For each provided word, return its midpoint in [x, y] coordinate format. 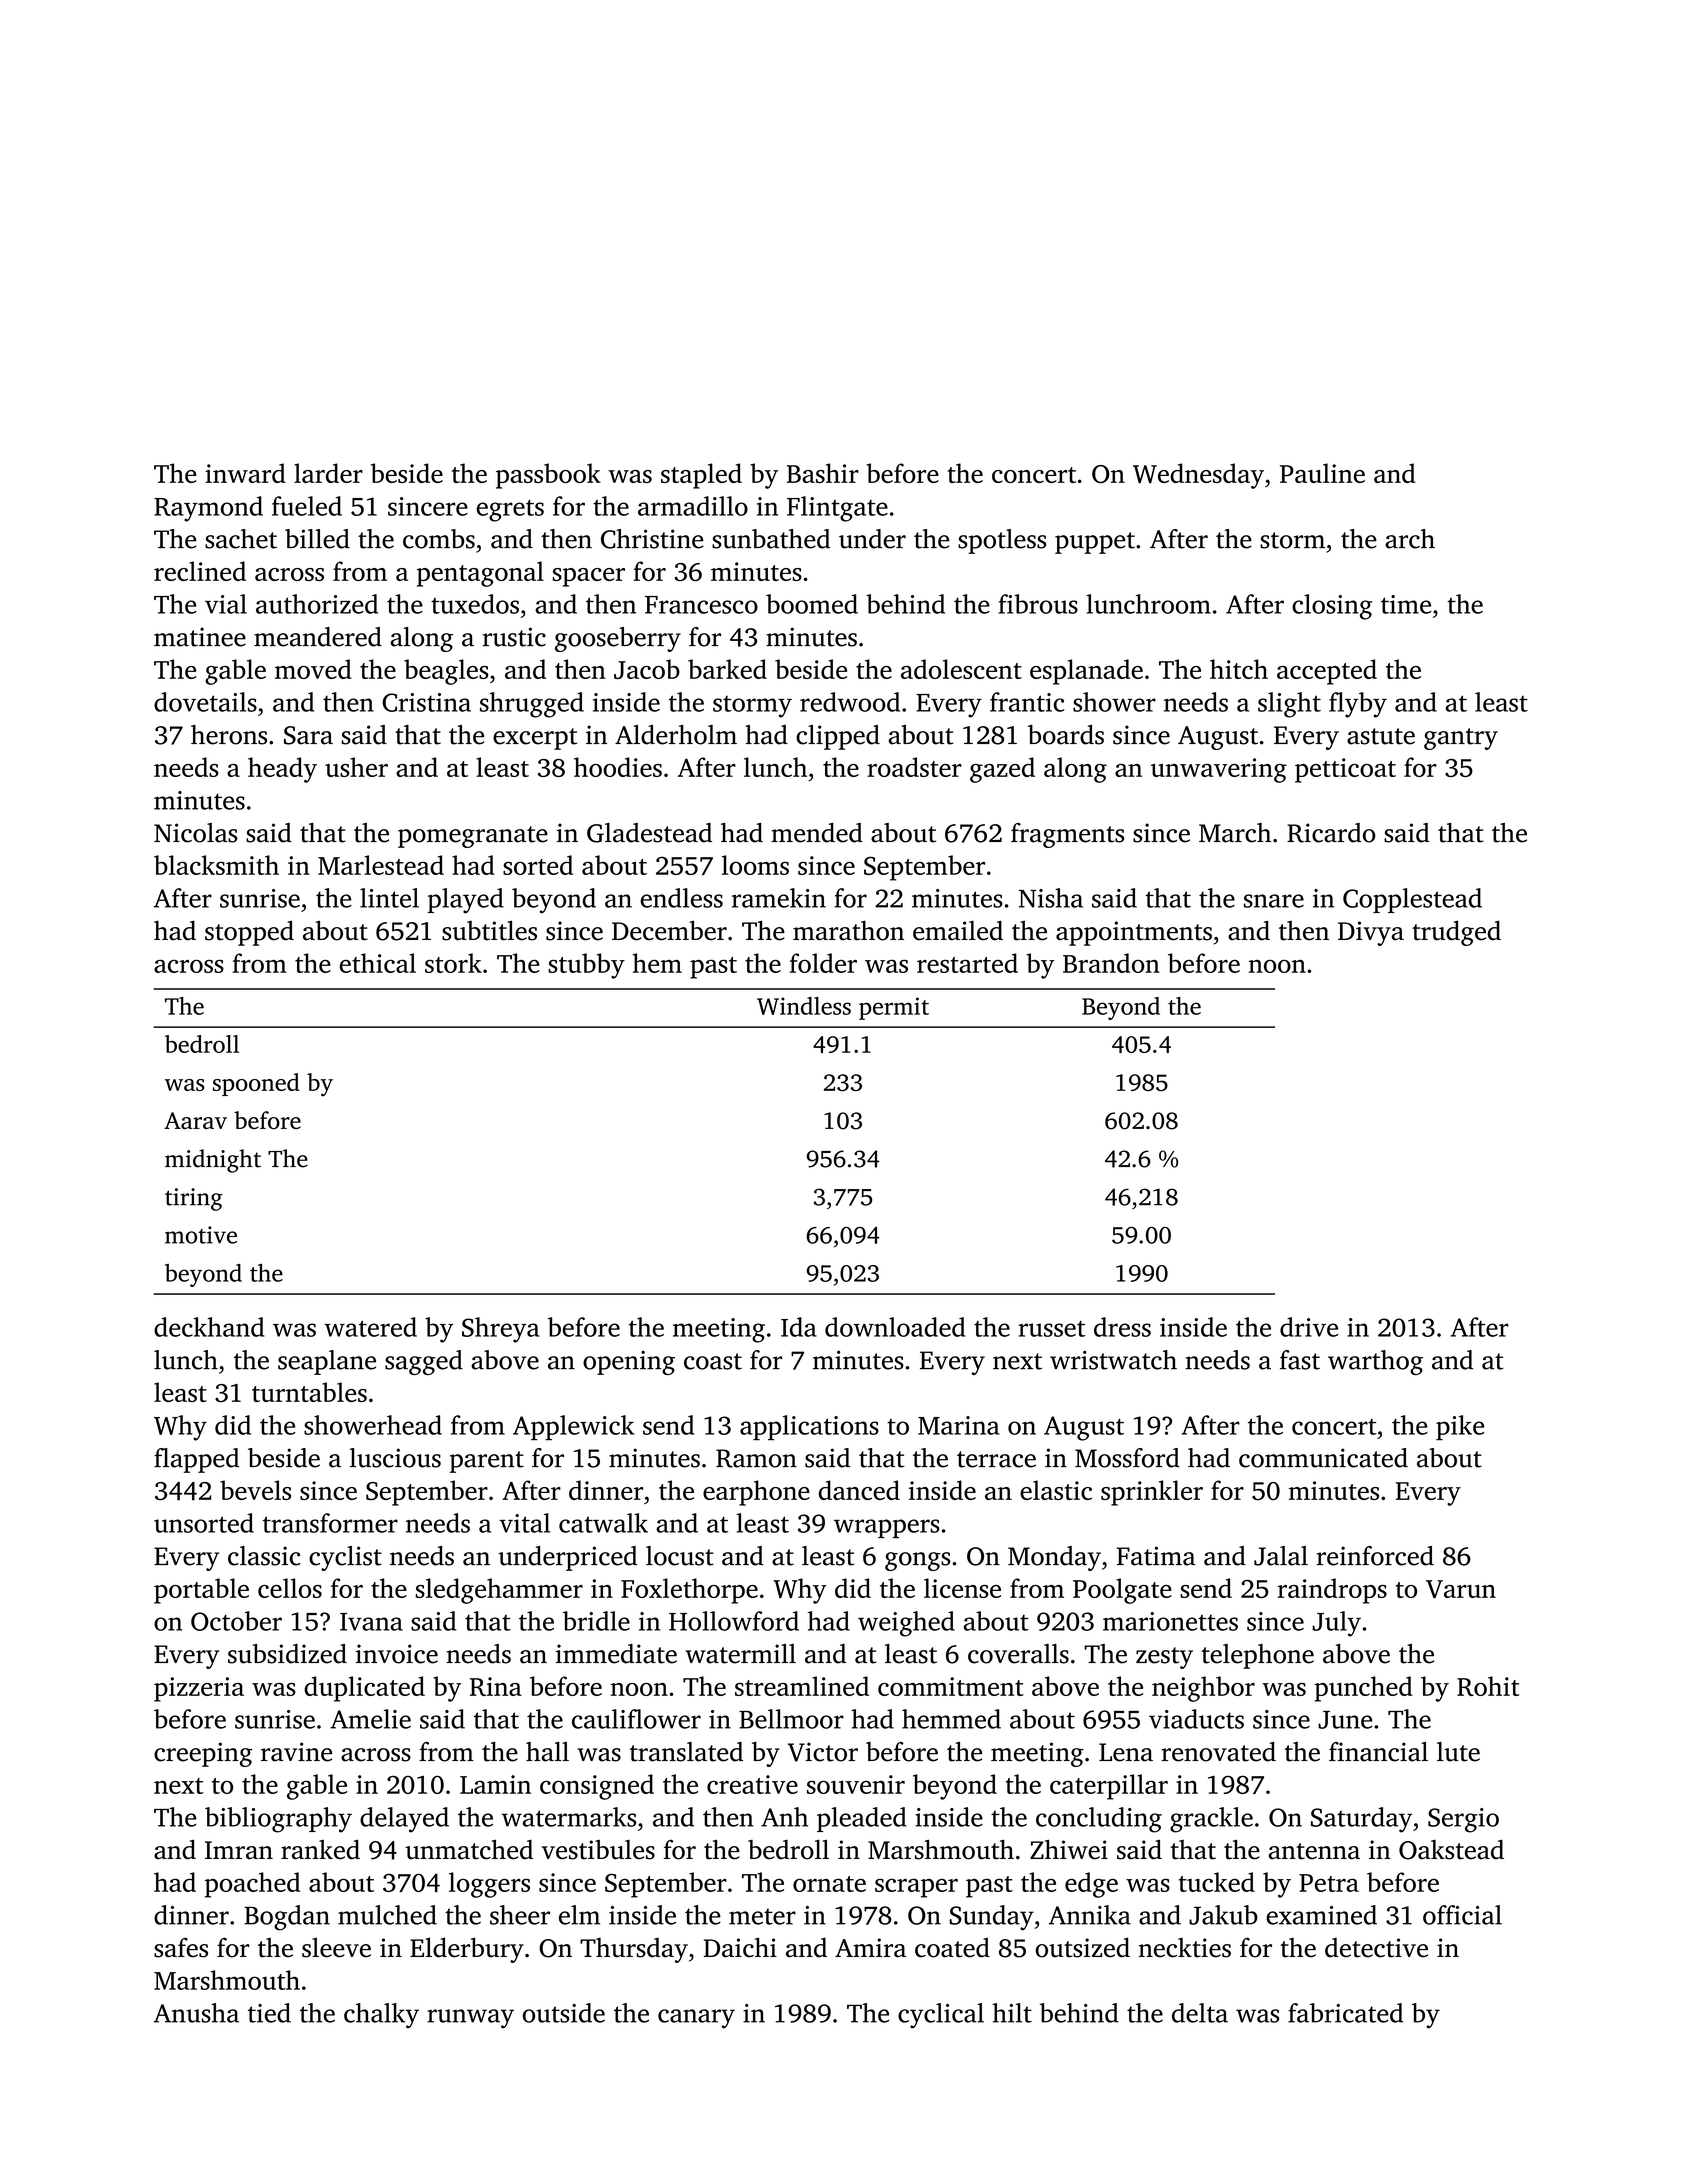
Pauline [1322, 473]
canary [696, 2019]
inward [245, 473]
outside [564, 2013]
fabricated [1345, 2013]
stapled [701, 476]
